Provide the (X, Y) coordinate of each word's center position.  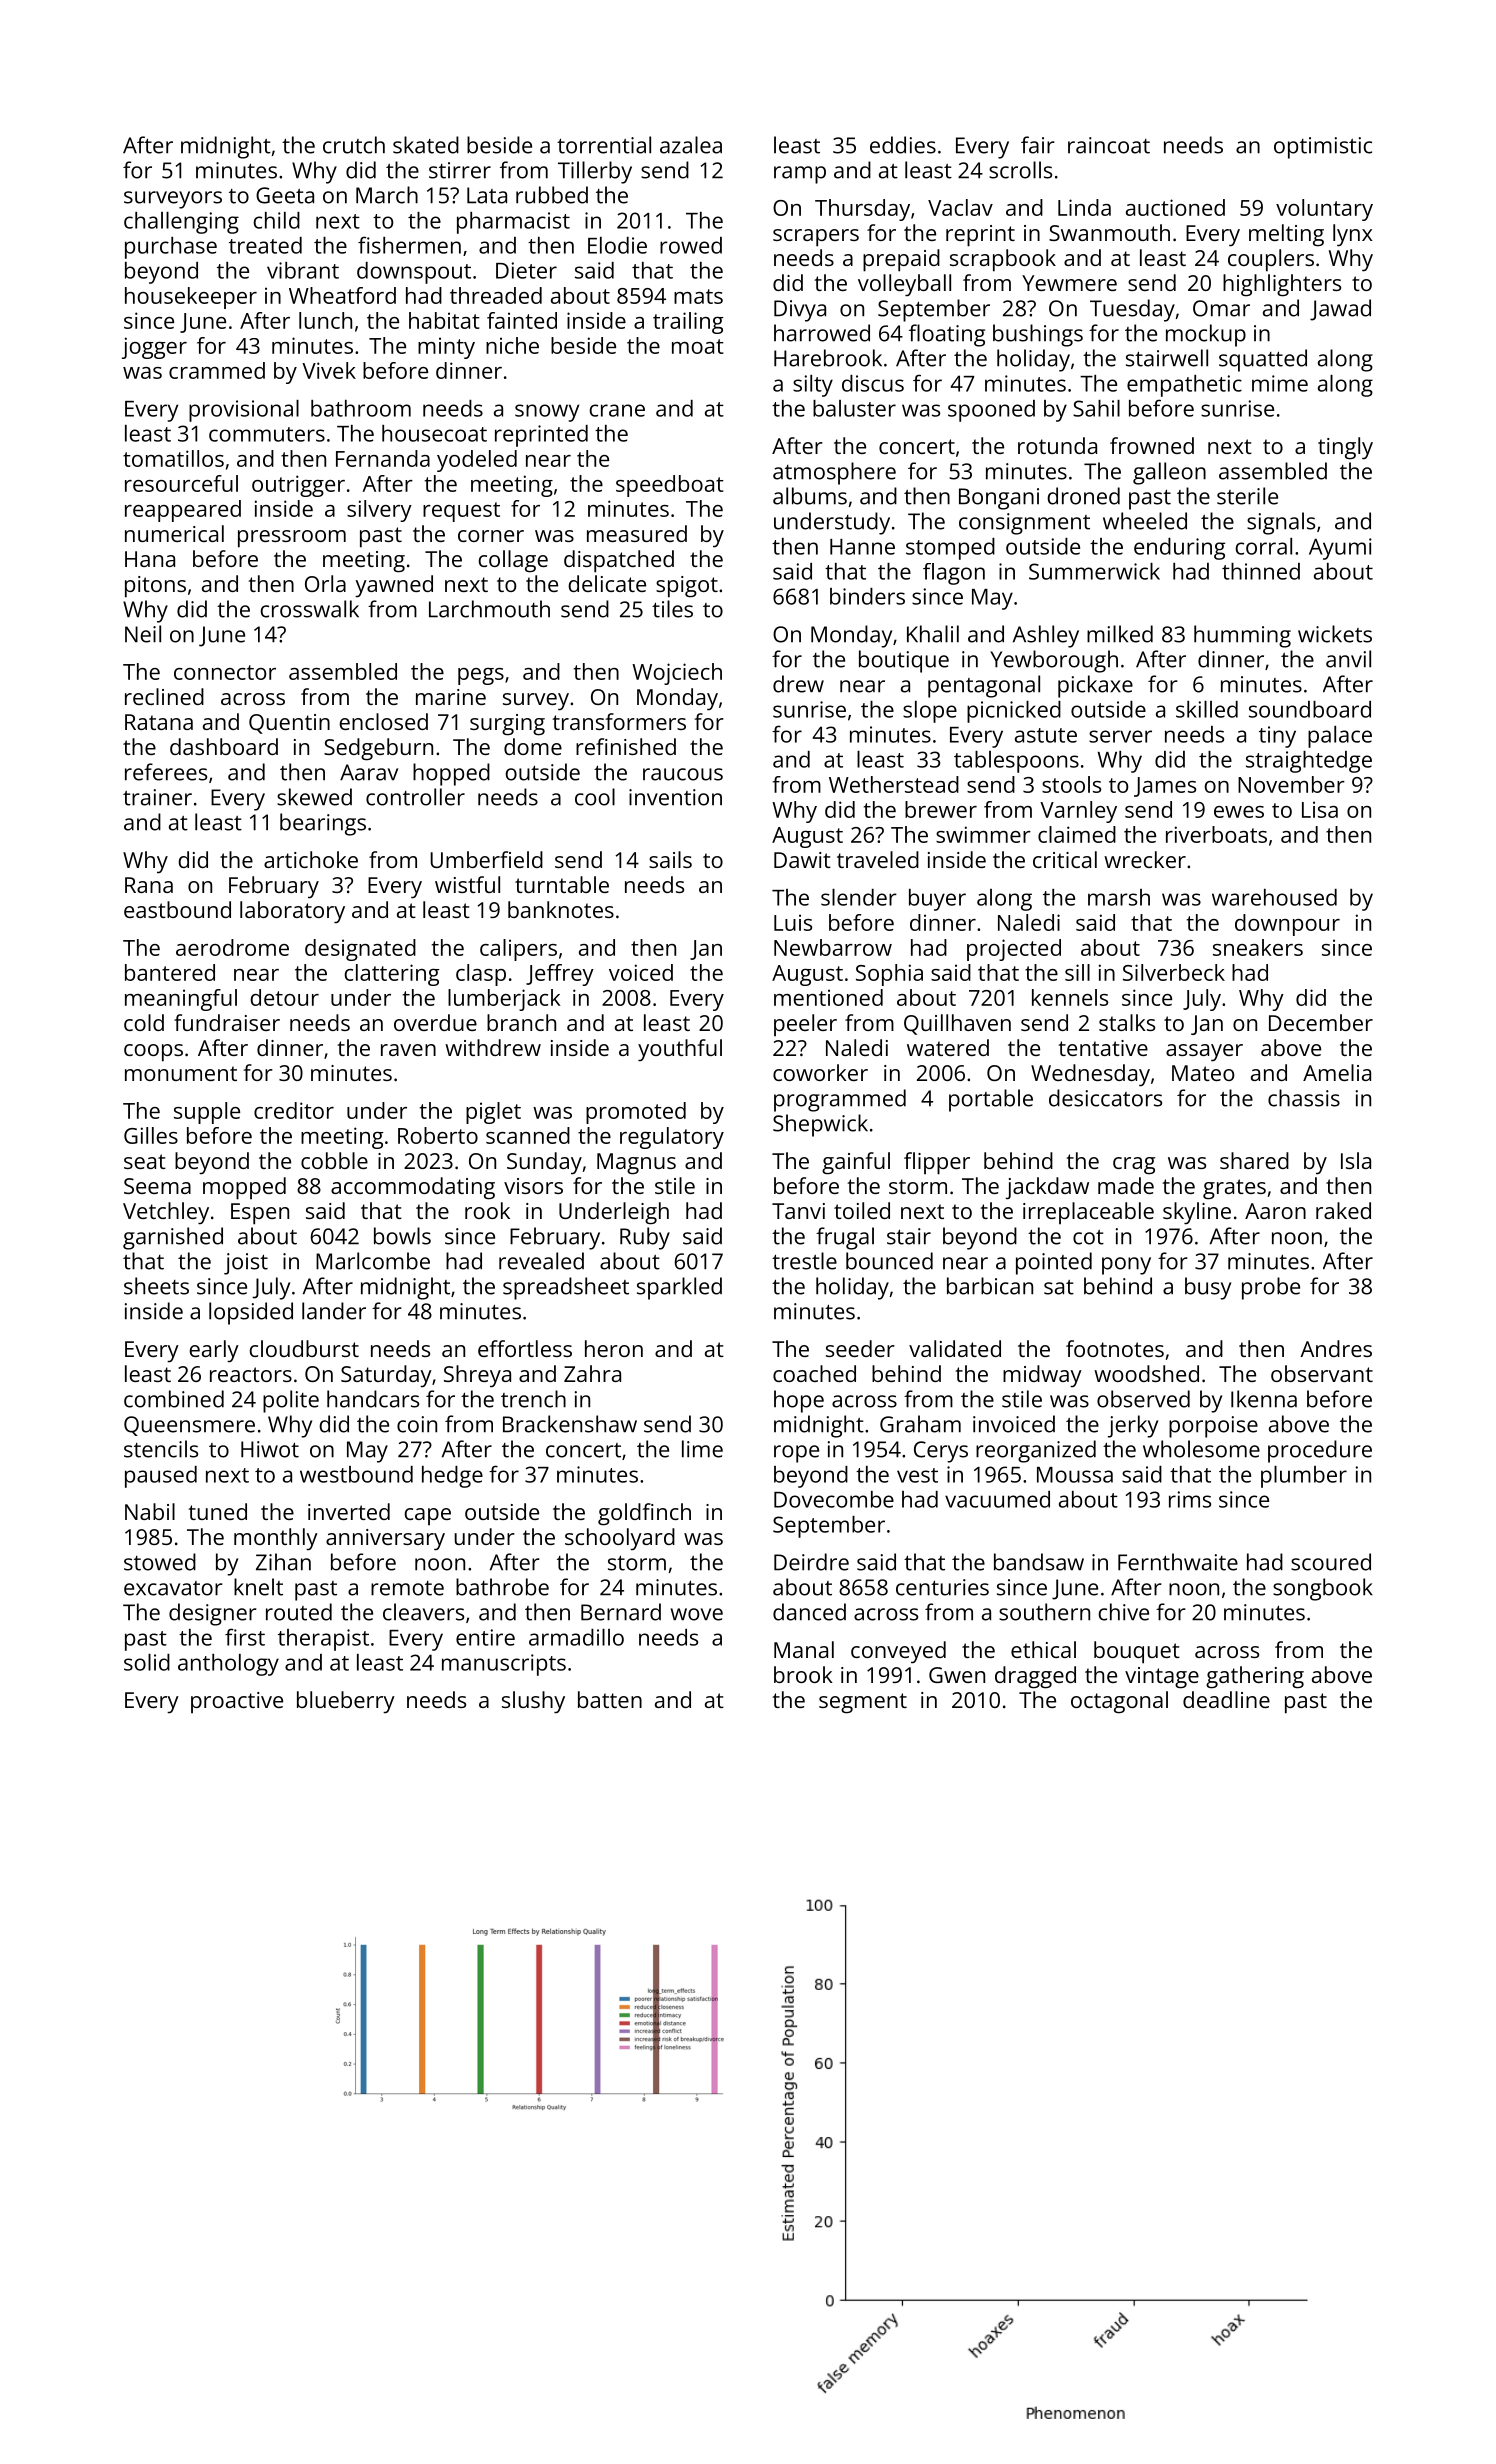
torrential (604, 145)
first (245, 1637)
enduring (1179, 549)
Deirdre (811, 1562)
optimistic (1323, 148)
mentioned (828, 997)
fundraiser (227, 1022)
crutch (354, 145)
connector (225, 672)
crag (1134, 1166)
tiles (672, 609)
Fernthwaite (1178, 1562)
